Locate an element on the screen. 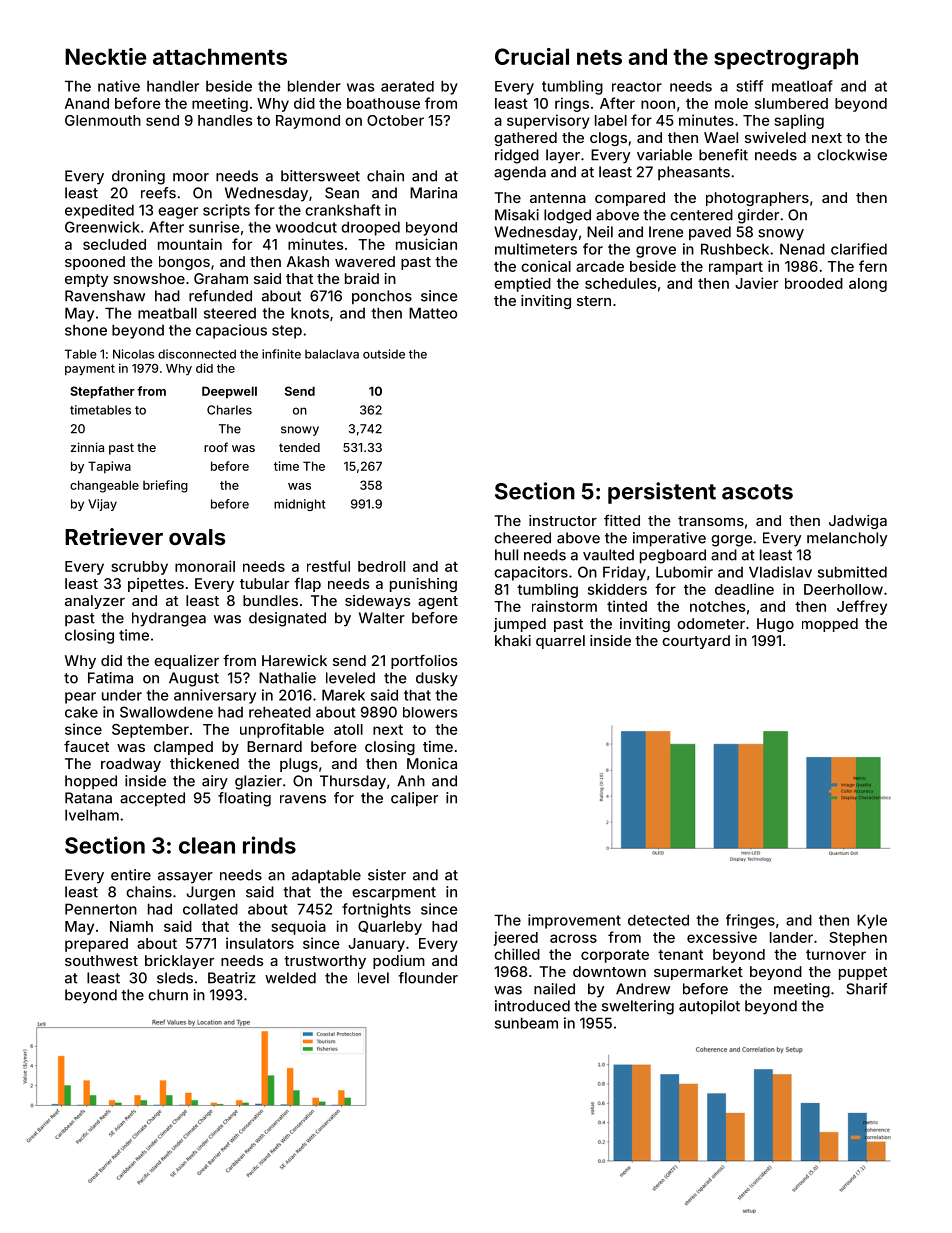  rinds is located at coordinates (269, 845).
